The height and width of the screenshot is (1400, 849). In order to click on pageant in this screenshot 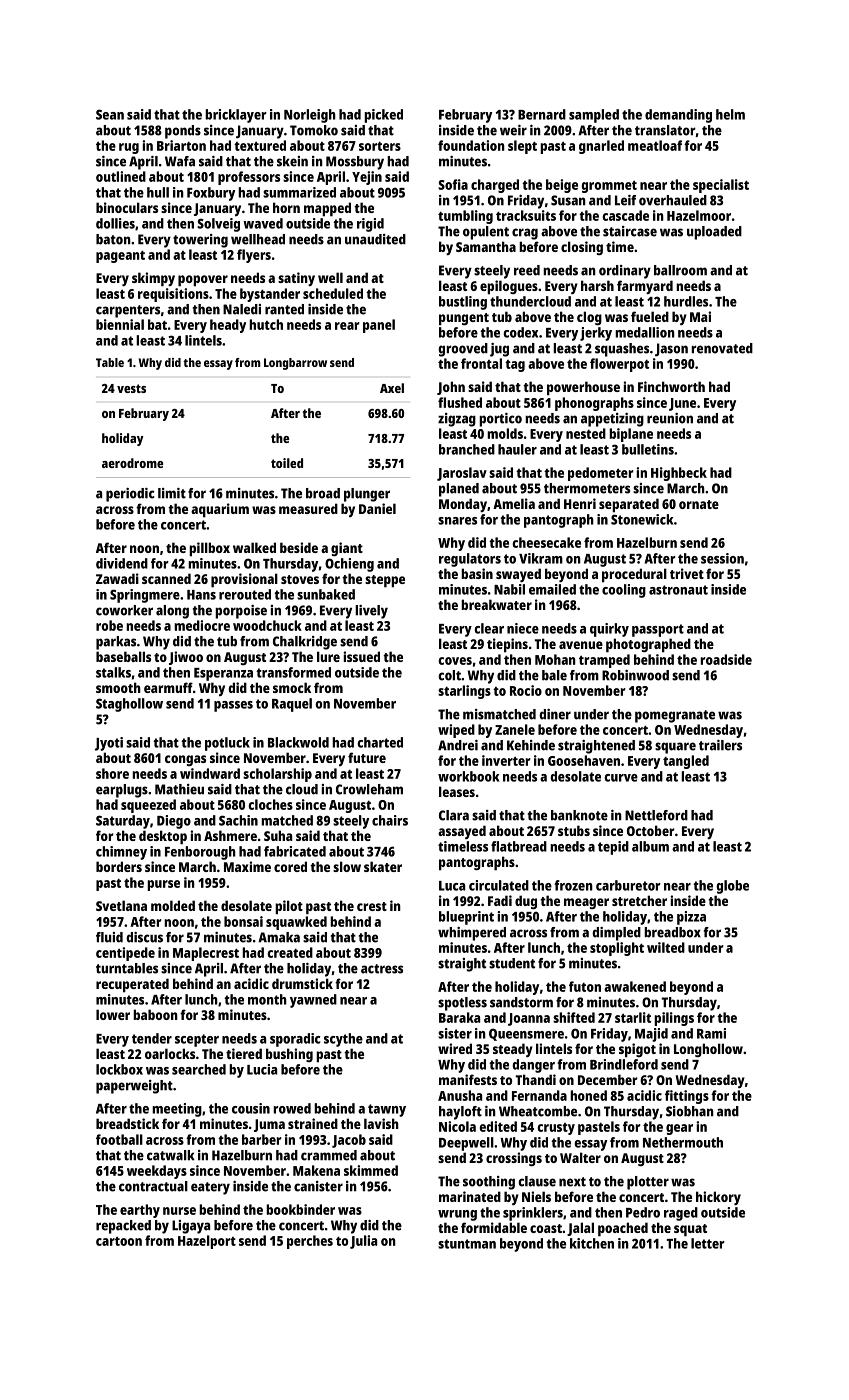, I will do `click(120, 257)`.
